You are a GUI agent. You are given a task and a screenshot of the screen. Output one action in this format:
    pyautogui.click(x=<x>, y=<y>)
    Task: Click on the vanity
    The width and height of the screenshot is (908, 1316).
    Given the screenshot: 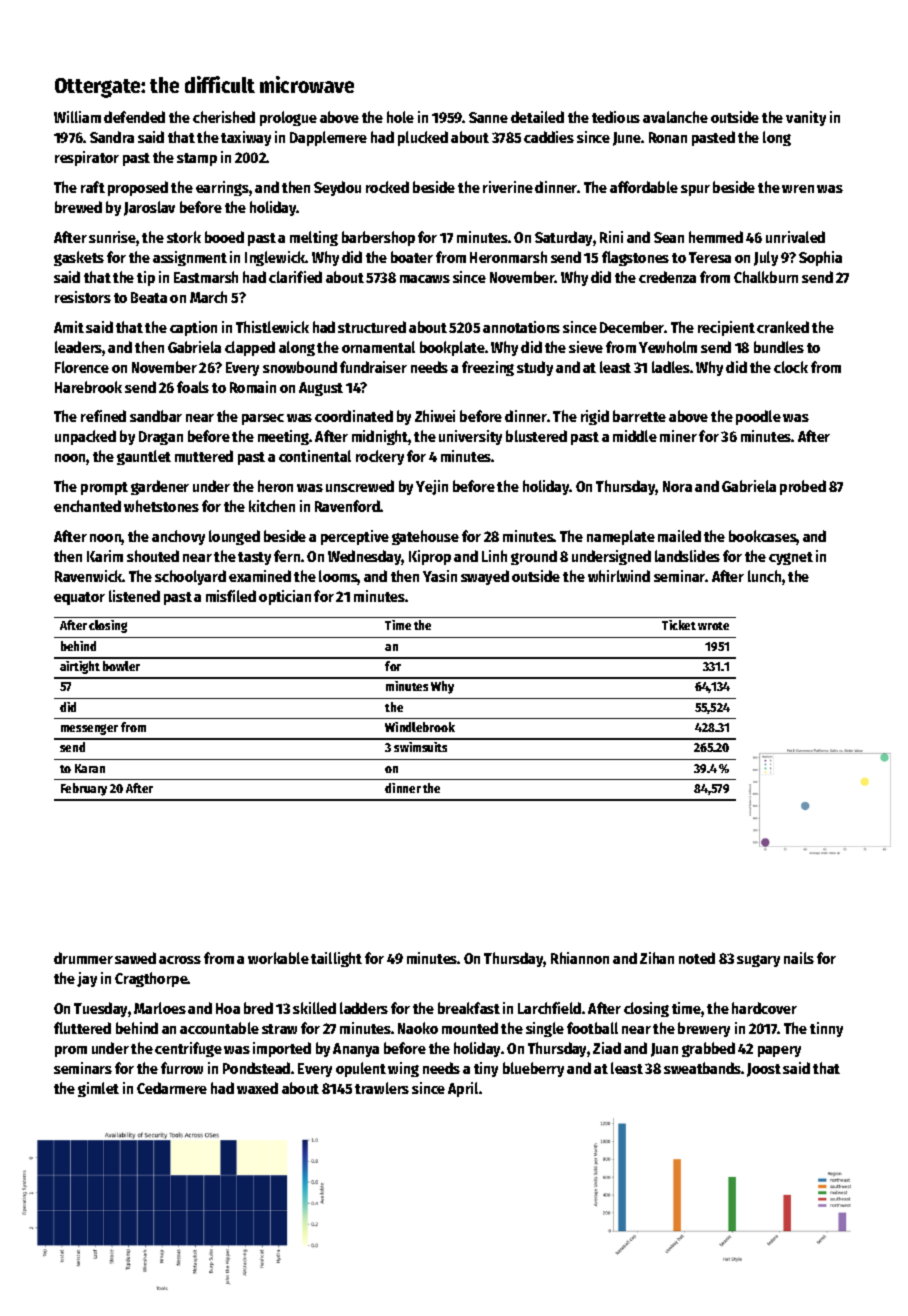 What is the action you would take?
    pyautogui.click(x=806, y=118)
